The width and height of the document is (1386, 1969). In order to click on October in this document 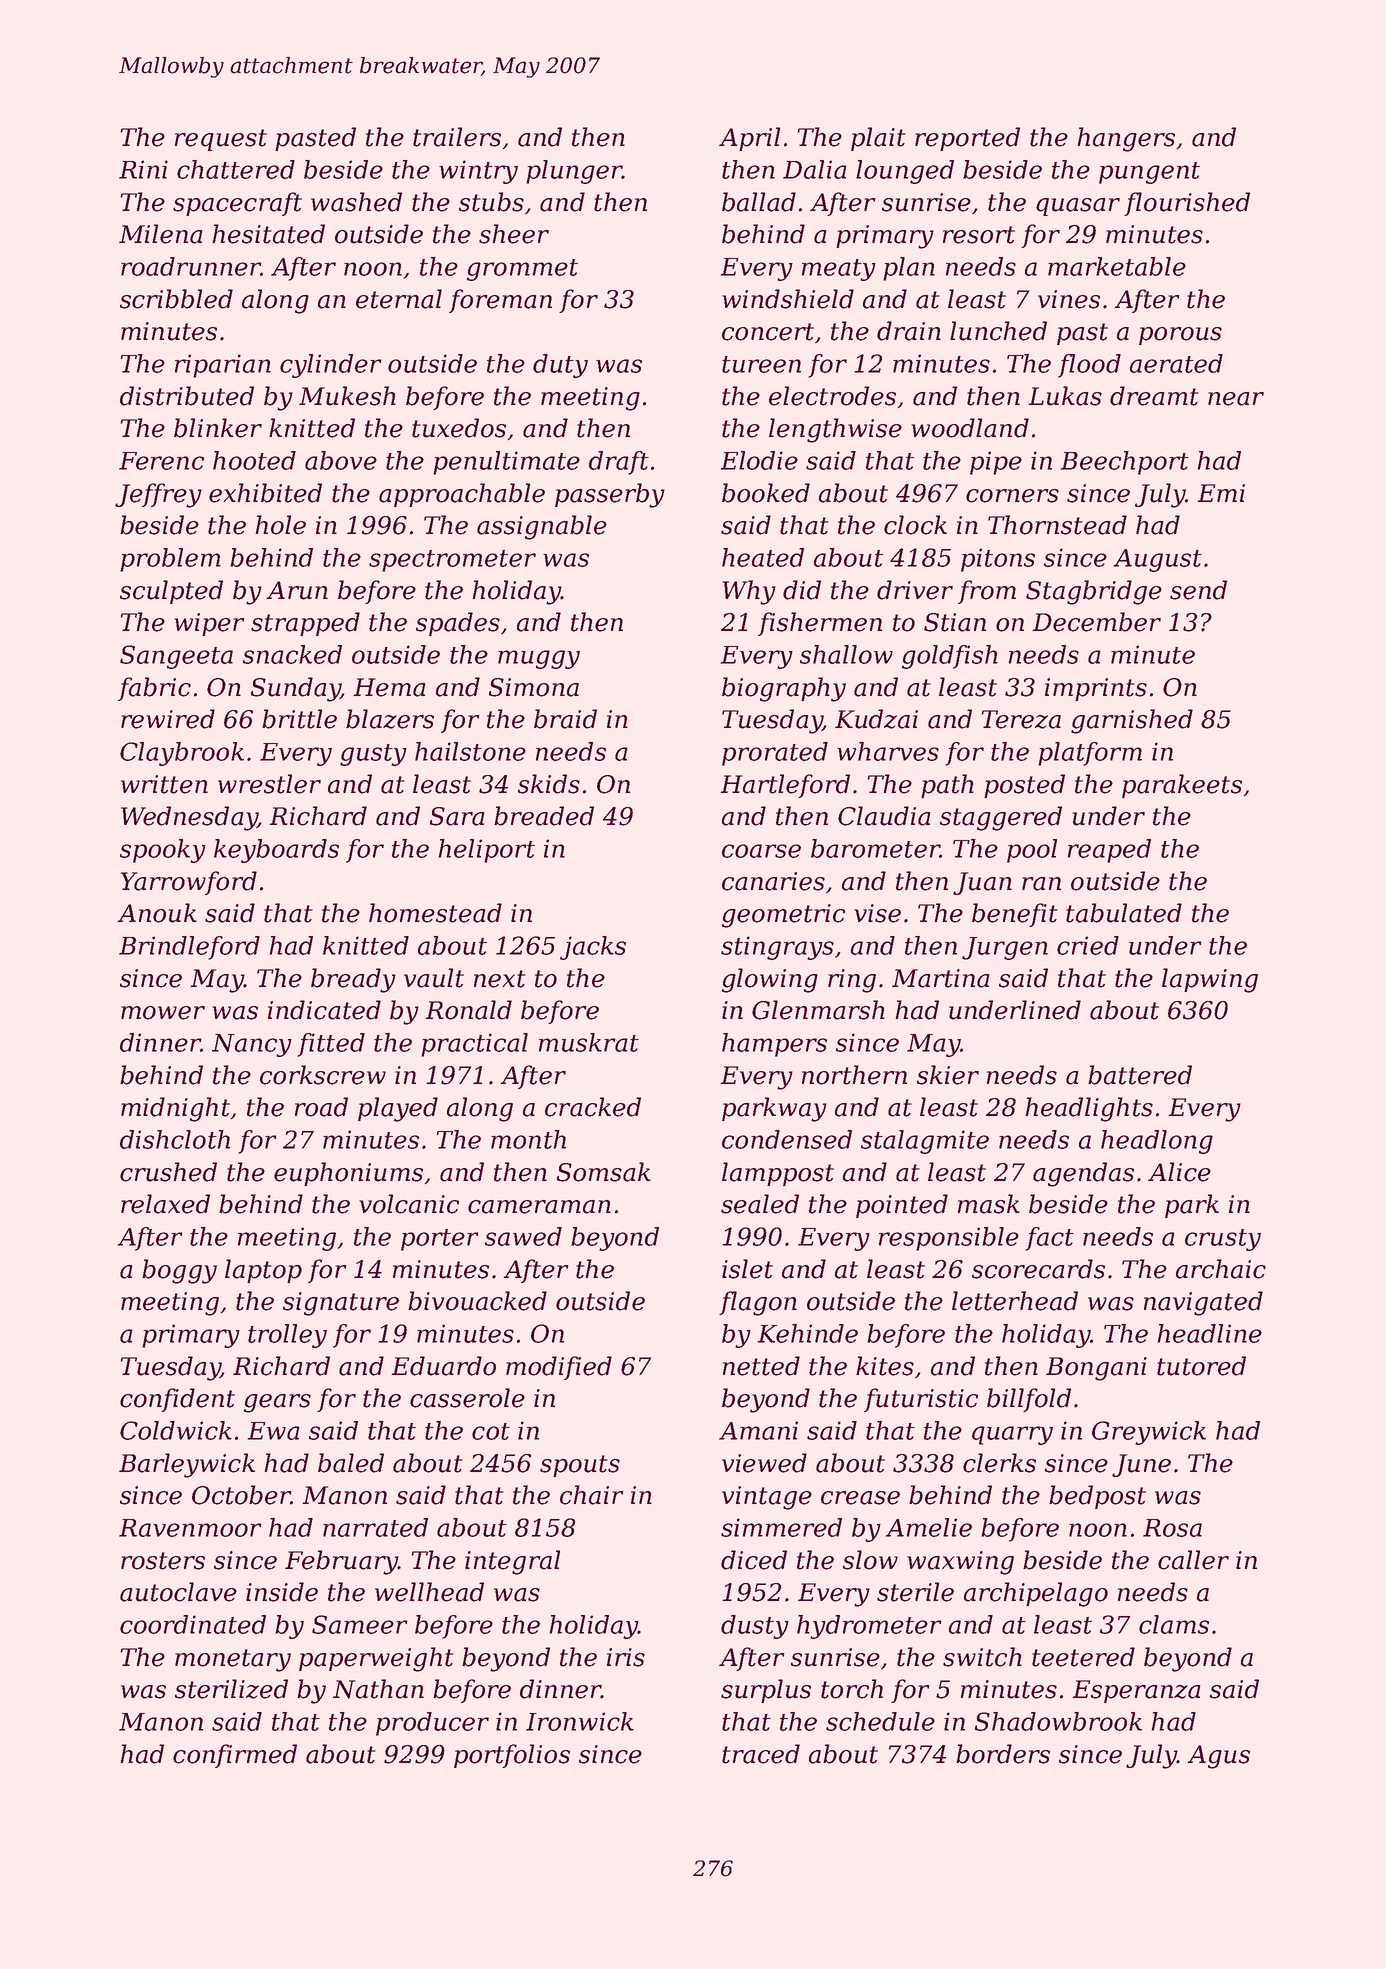, I will do `click(241, 1495)`.
